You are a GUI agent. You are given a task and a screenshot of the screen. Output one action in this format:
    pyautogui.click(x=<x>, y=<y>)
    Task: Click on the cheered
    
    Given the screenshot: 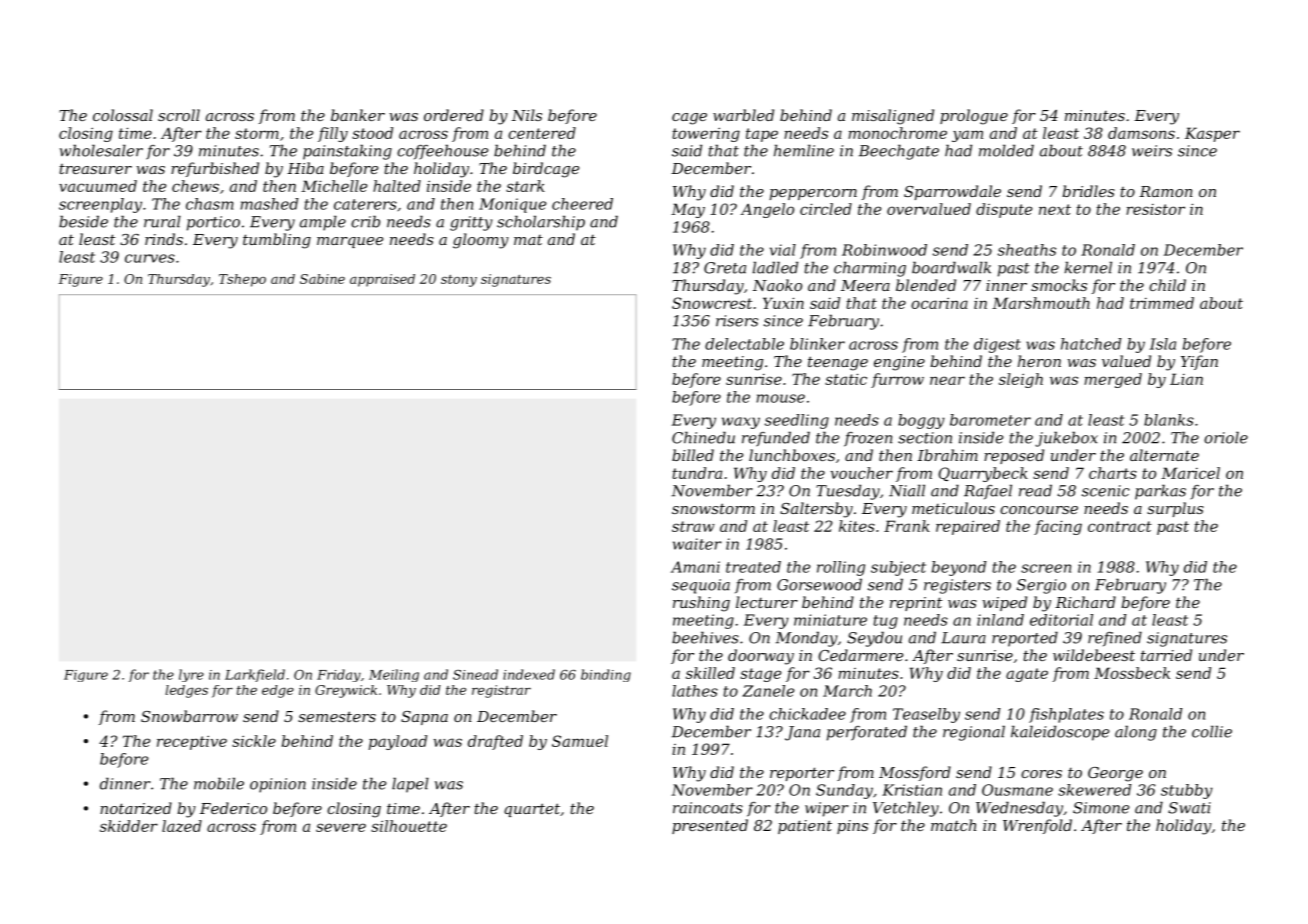 What is the action you would take?
    pyautogui.click(x=582, y=204)
